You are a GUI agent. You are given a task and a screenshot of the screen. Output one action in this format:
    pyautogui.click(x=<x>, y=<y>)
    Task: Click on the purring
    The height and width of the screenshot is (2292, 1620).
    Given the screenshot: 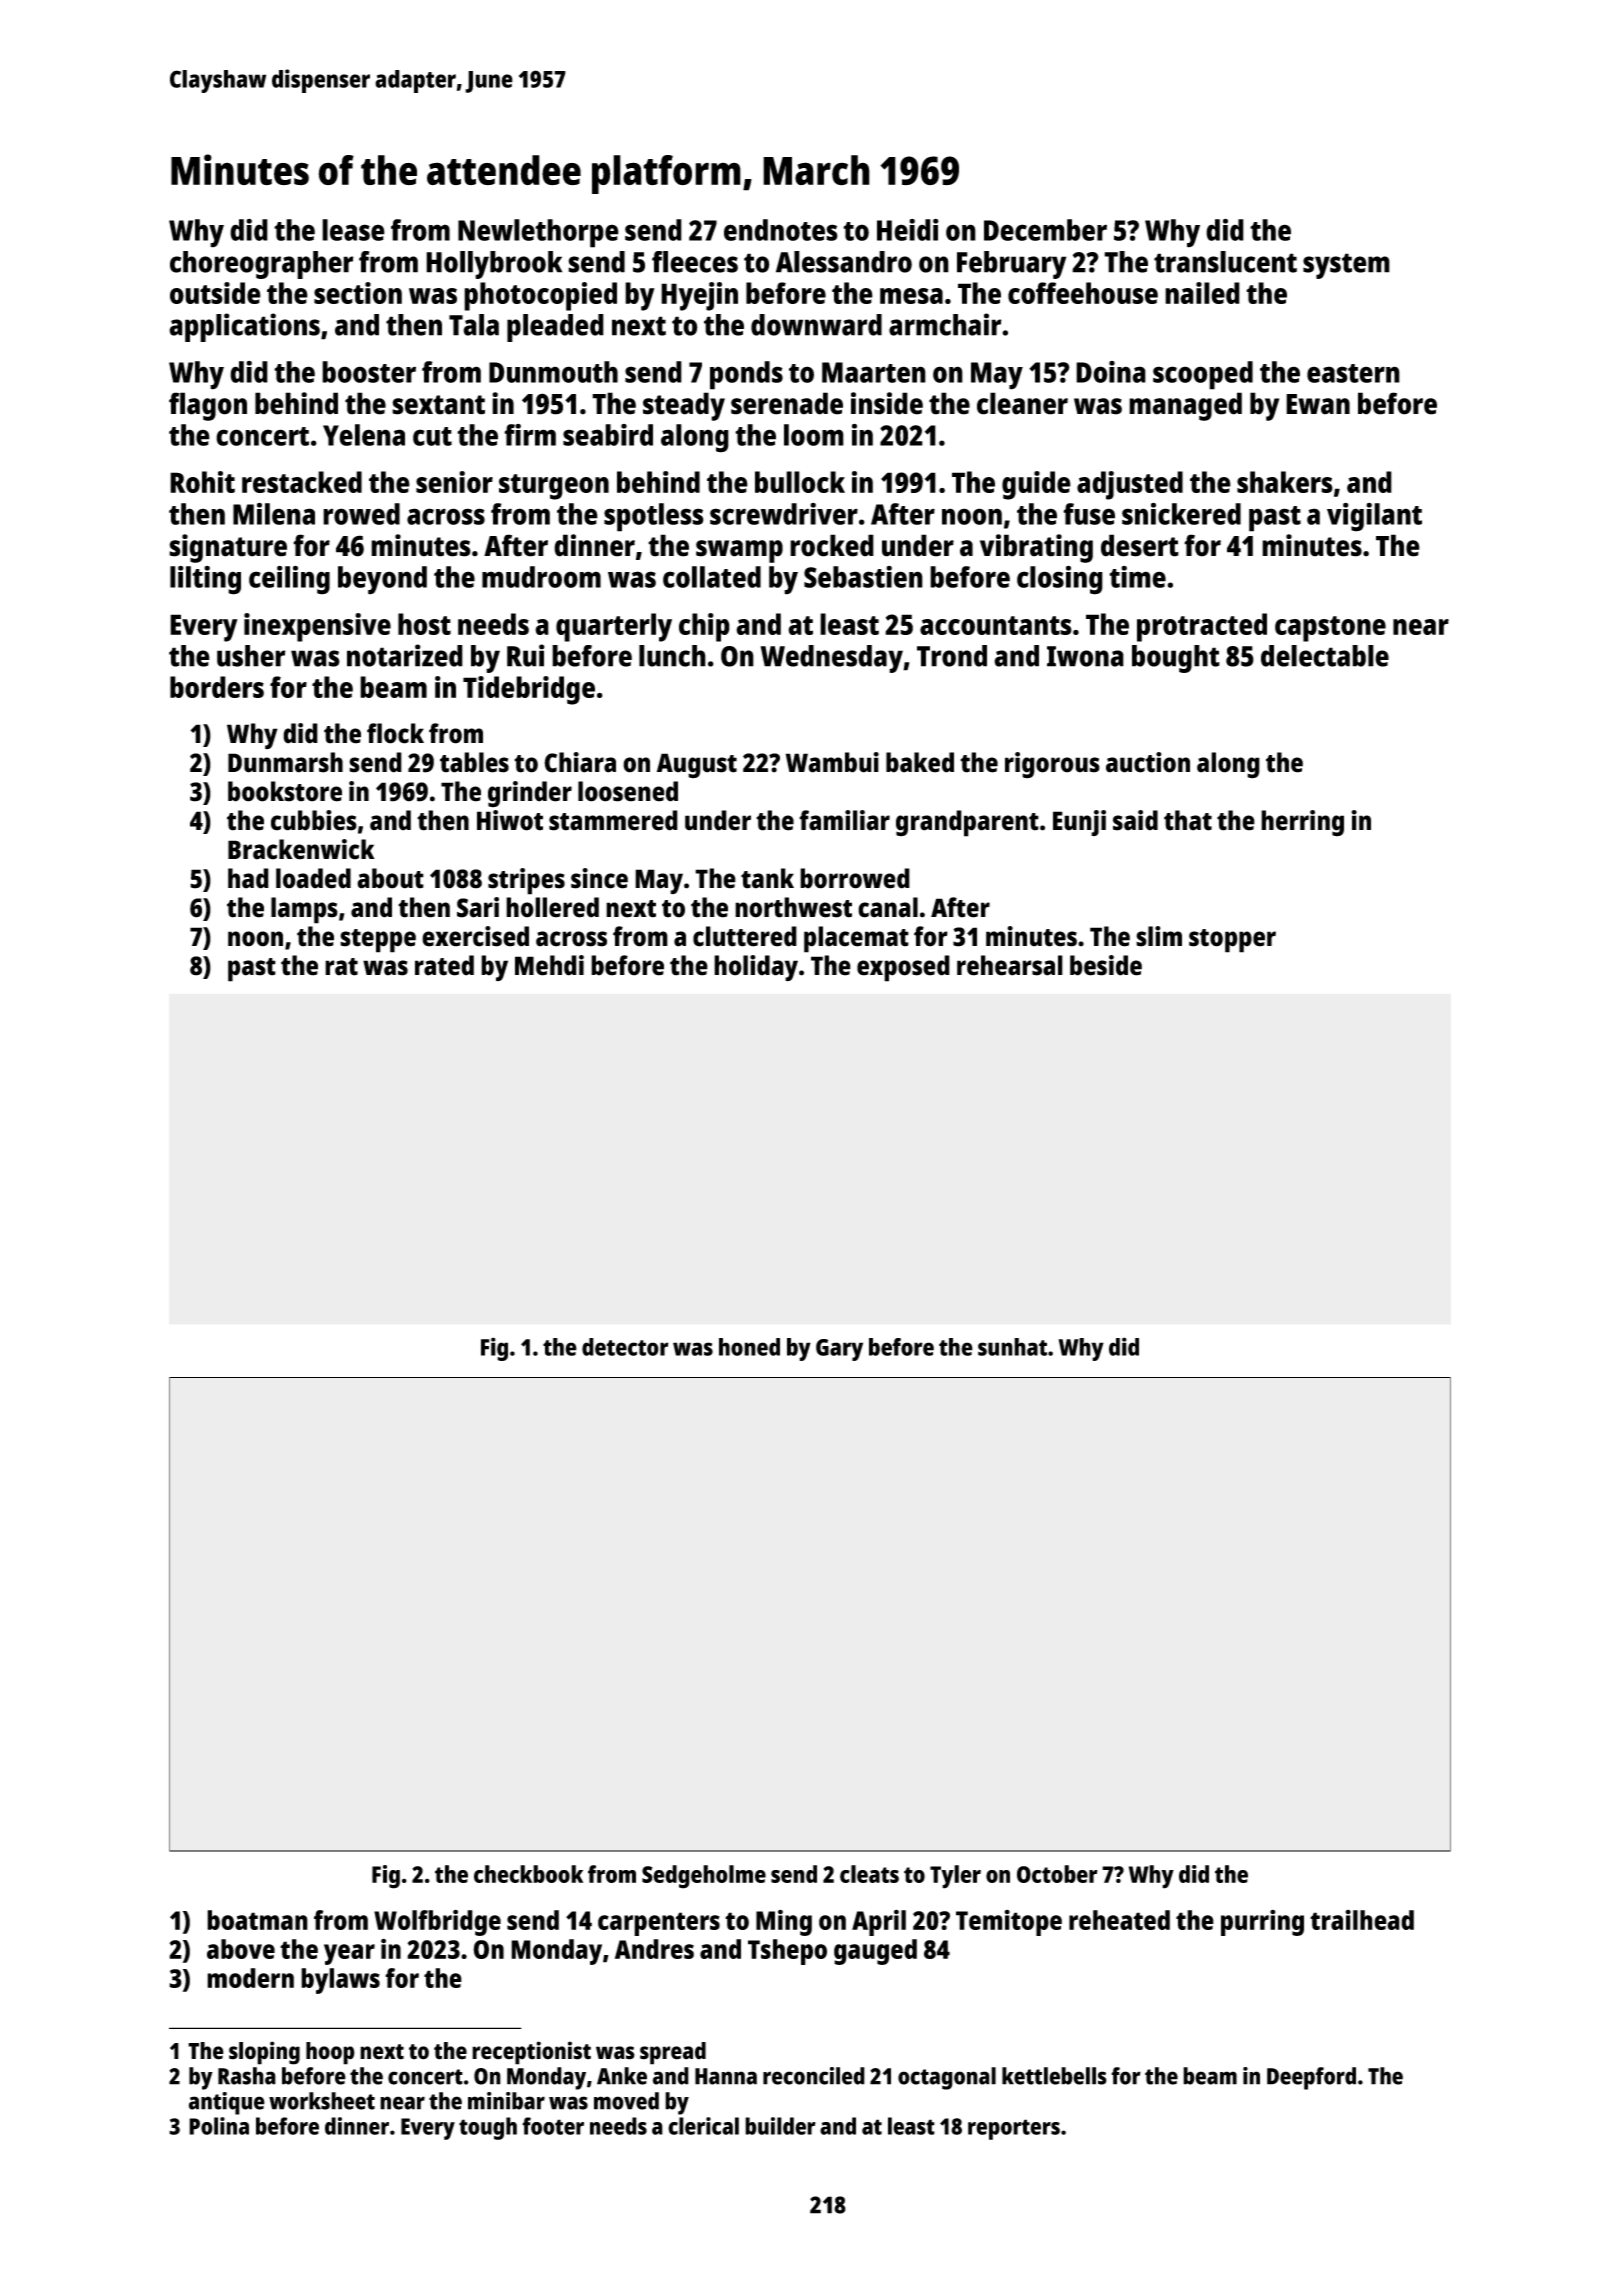 What is the action you would take?
    pyautogui.click(x=1262, y=1923)
